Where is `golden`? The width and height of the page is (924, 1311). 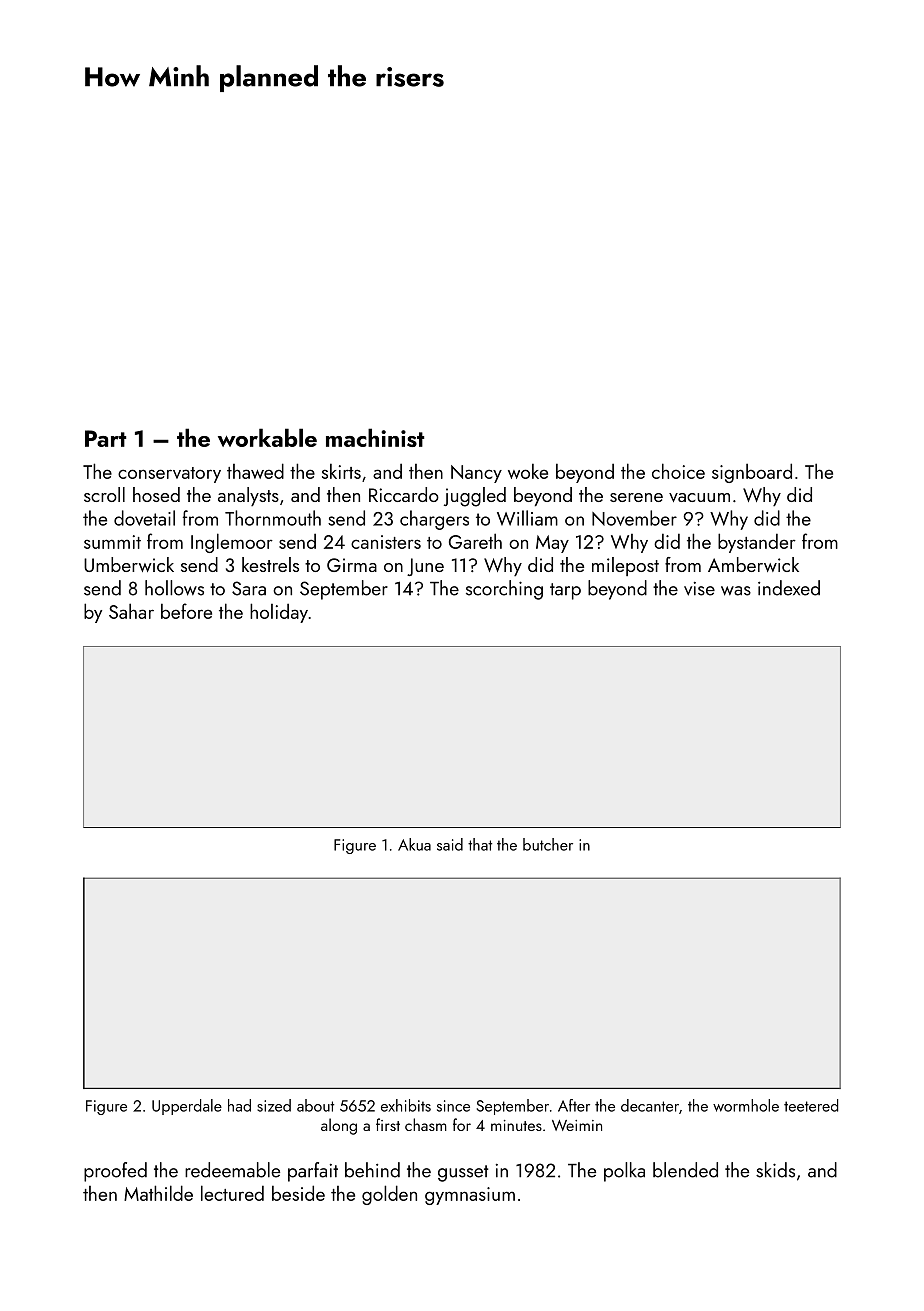
golden is located at coordinates (389, 1195).
